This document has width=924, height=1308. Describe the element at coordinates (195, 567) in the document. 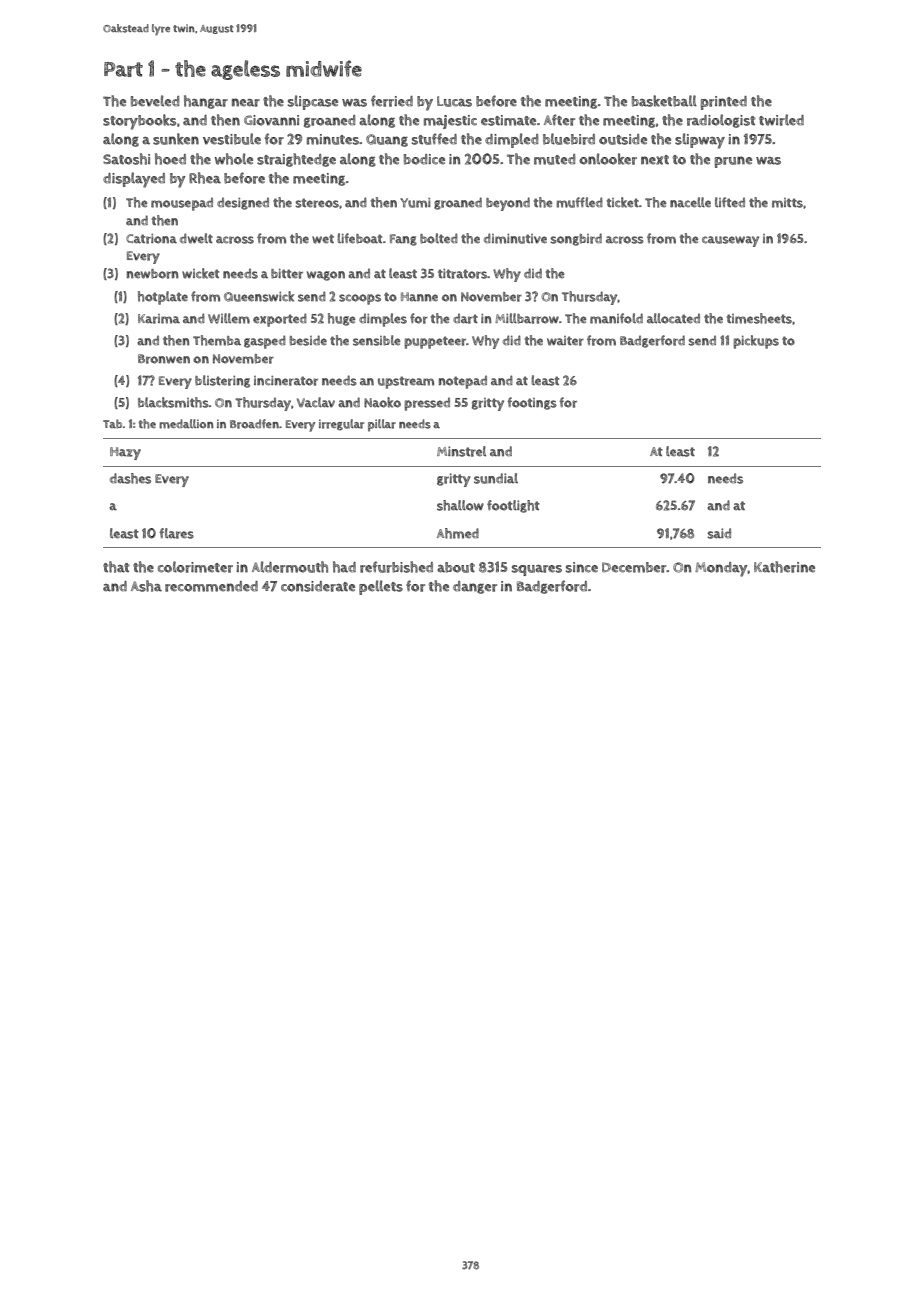

I see `colorimeter` at that location.
